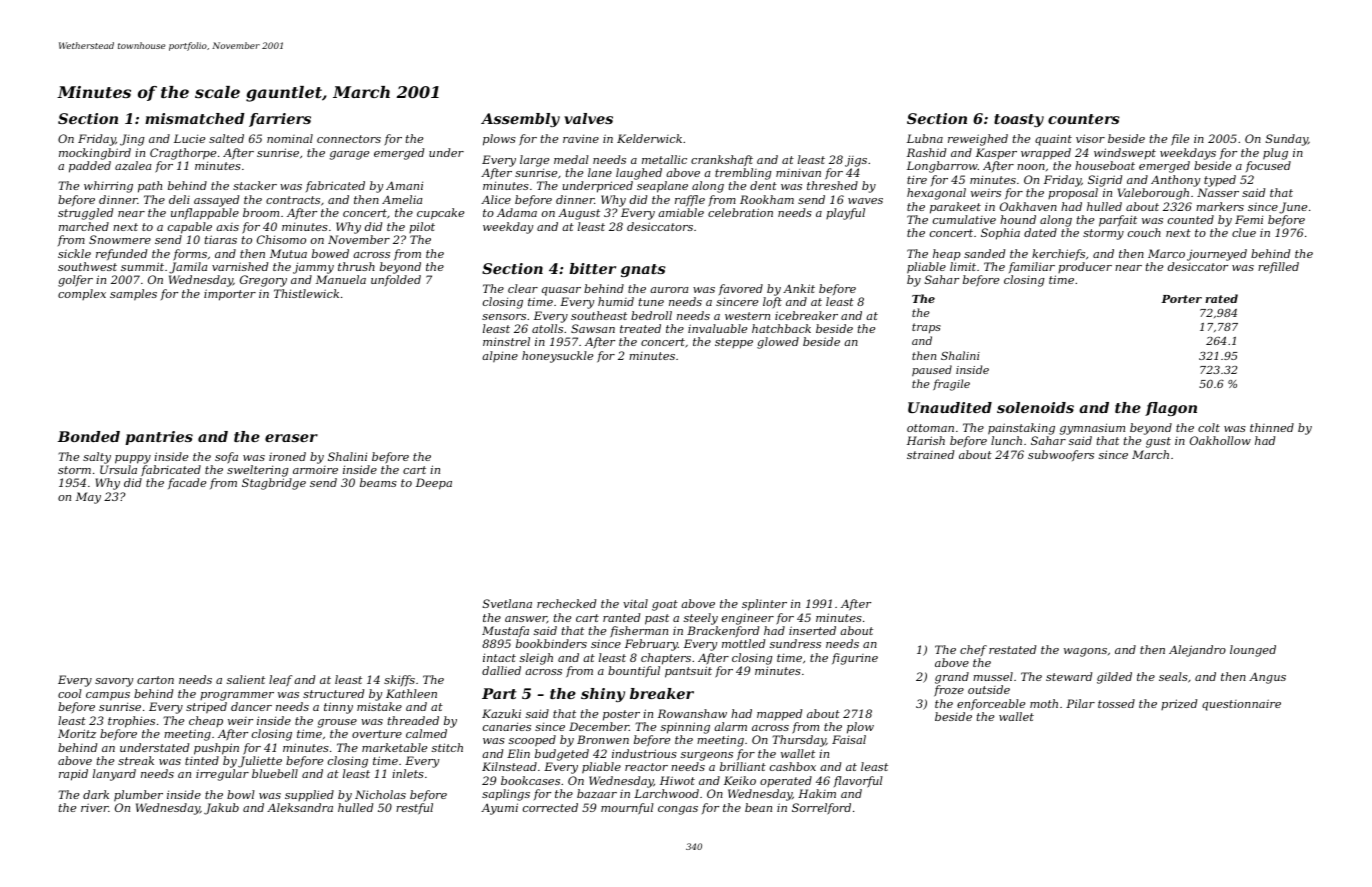  What do you see at coordinates (422, 227) in the image?
I see `pilot` at bounding box center [422, 227].
